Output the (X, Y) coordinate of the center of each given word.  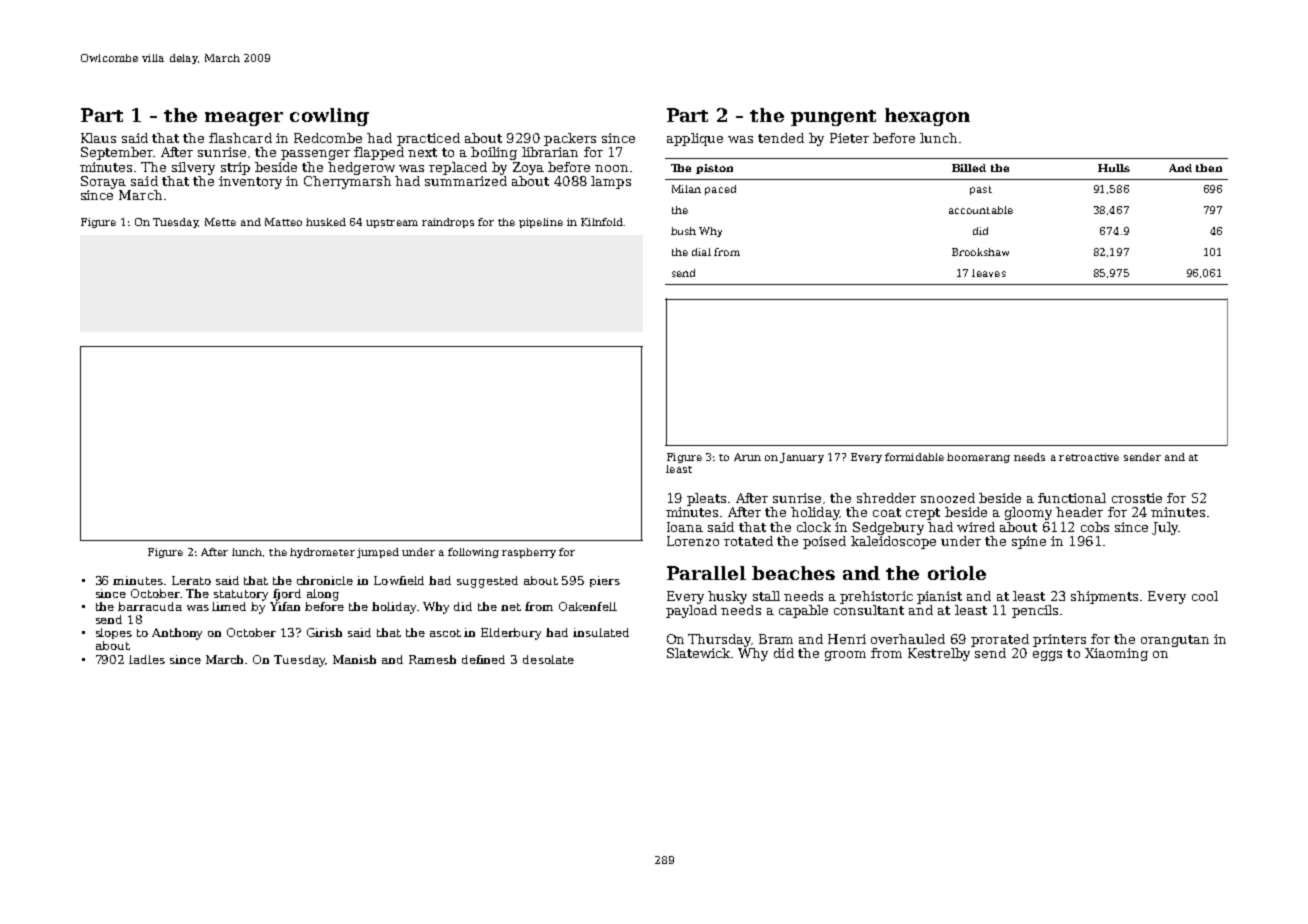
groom (845, 656)
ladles (147, 659)
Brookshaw (980, 252)
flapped (379, 153)
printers (1059, 640)
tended (781, 138)
